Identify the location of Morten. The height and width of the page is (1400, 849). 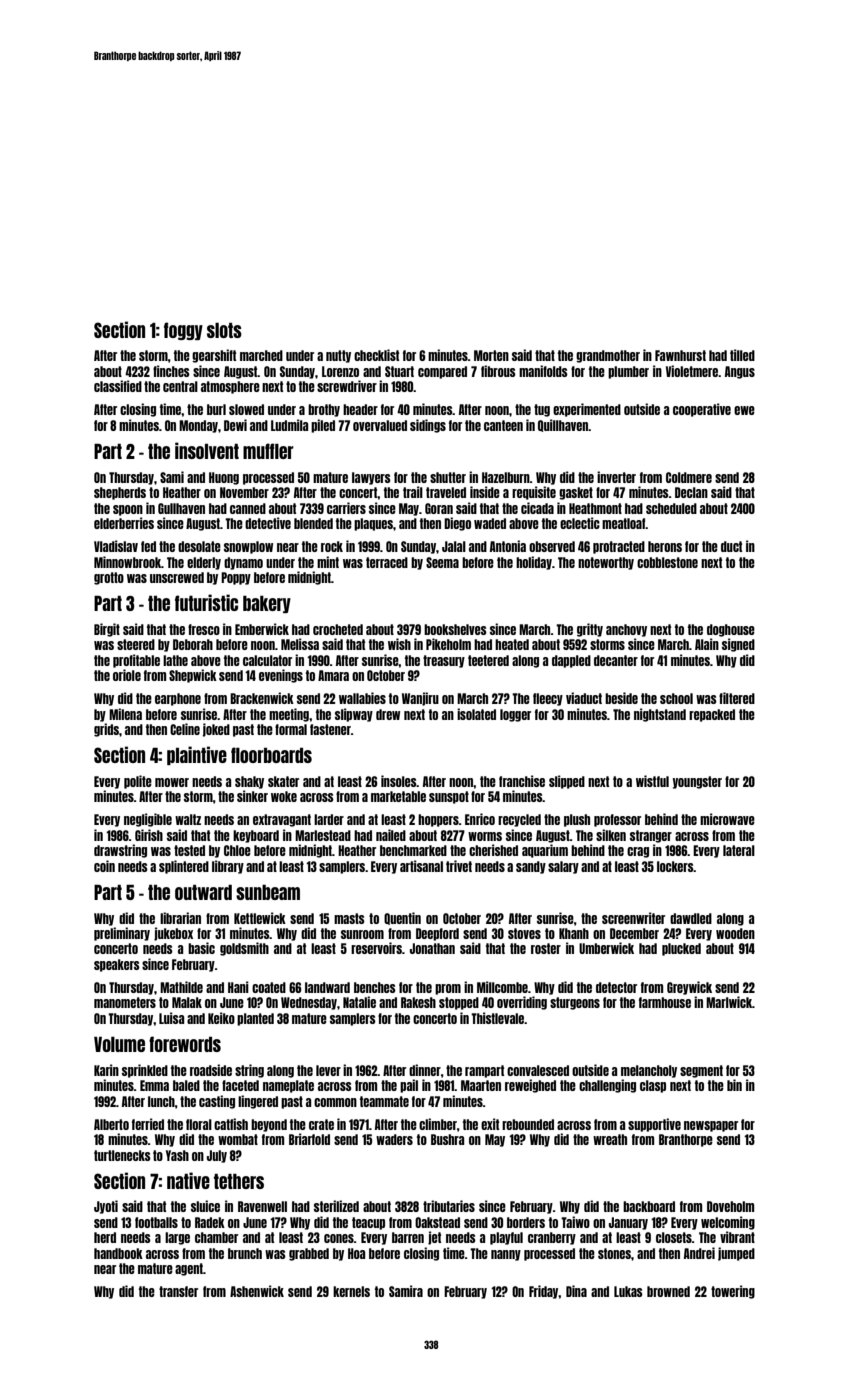
(491, 355).
